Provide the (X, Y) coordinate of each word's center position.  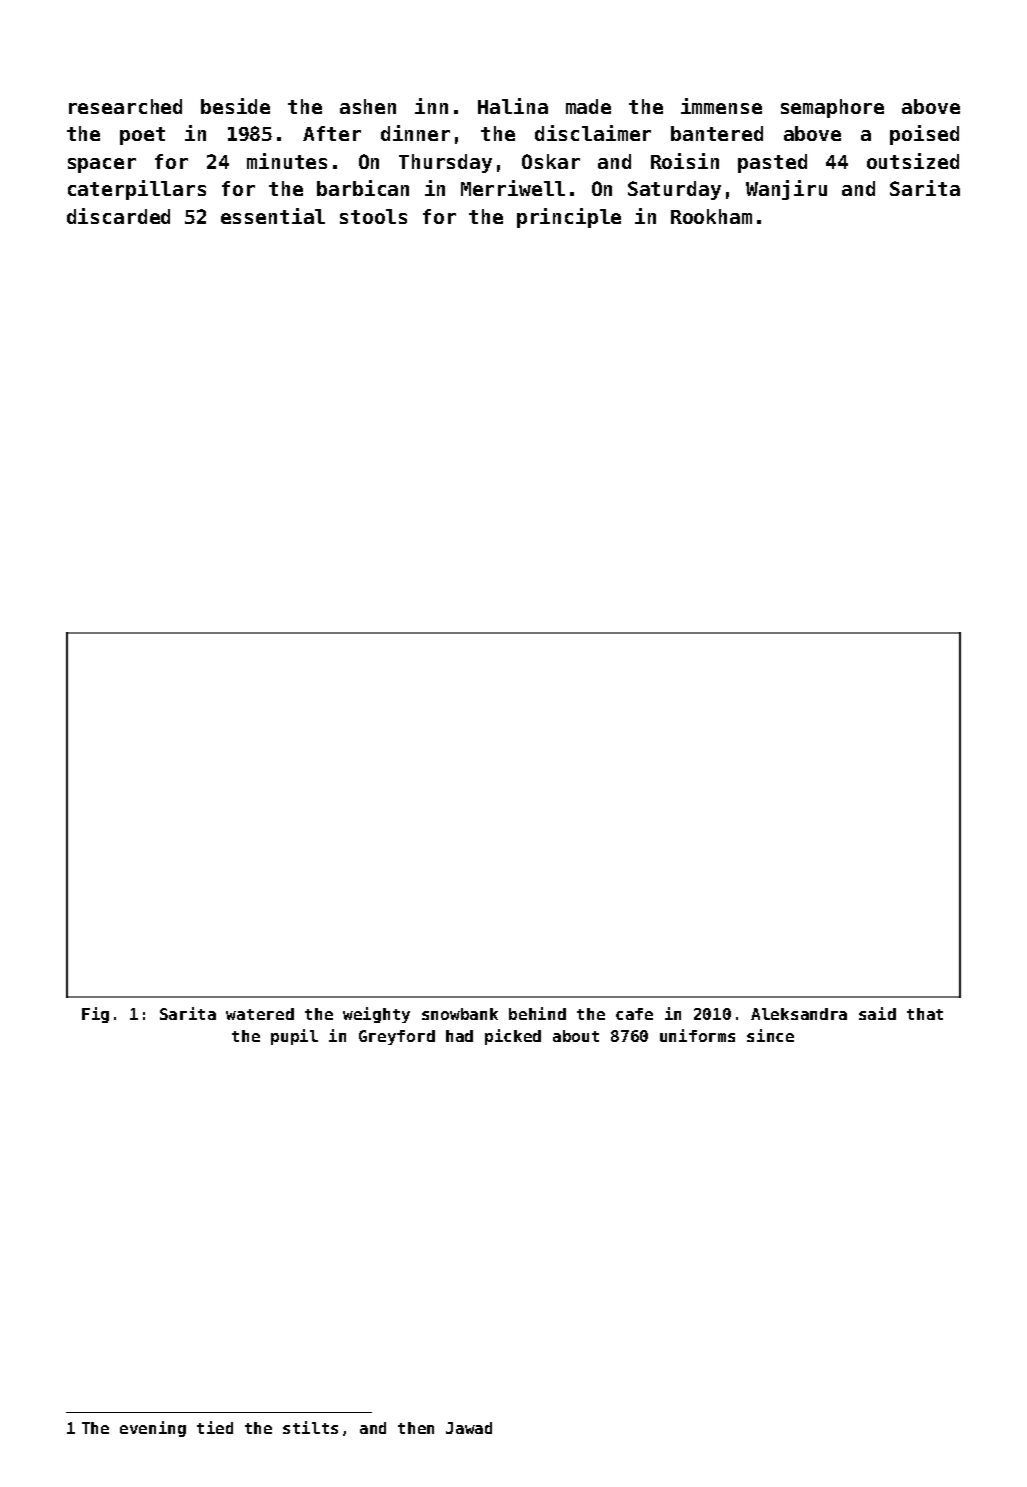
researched (125, 106)
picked (513, 1037)
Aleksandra (799, 1014)
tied (215, 1427)
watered (260, 1014)
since (770, 1035)
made (588, 106)
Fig (95, 1015)
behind (537, 1013)
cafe (634, 1014)
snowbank (460, 1014)
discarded (118, 216)
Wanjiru (786, 190)
